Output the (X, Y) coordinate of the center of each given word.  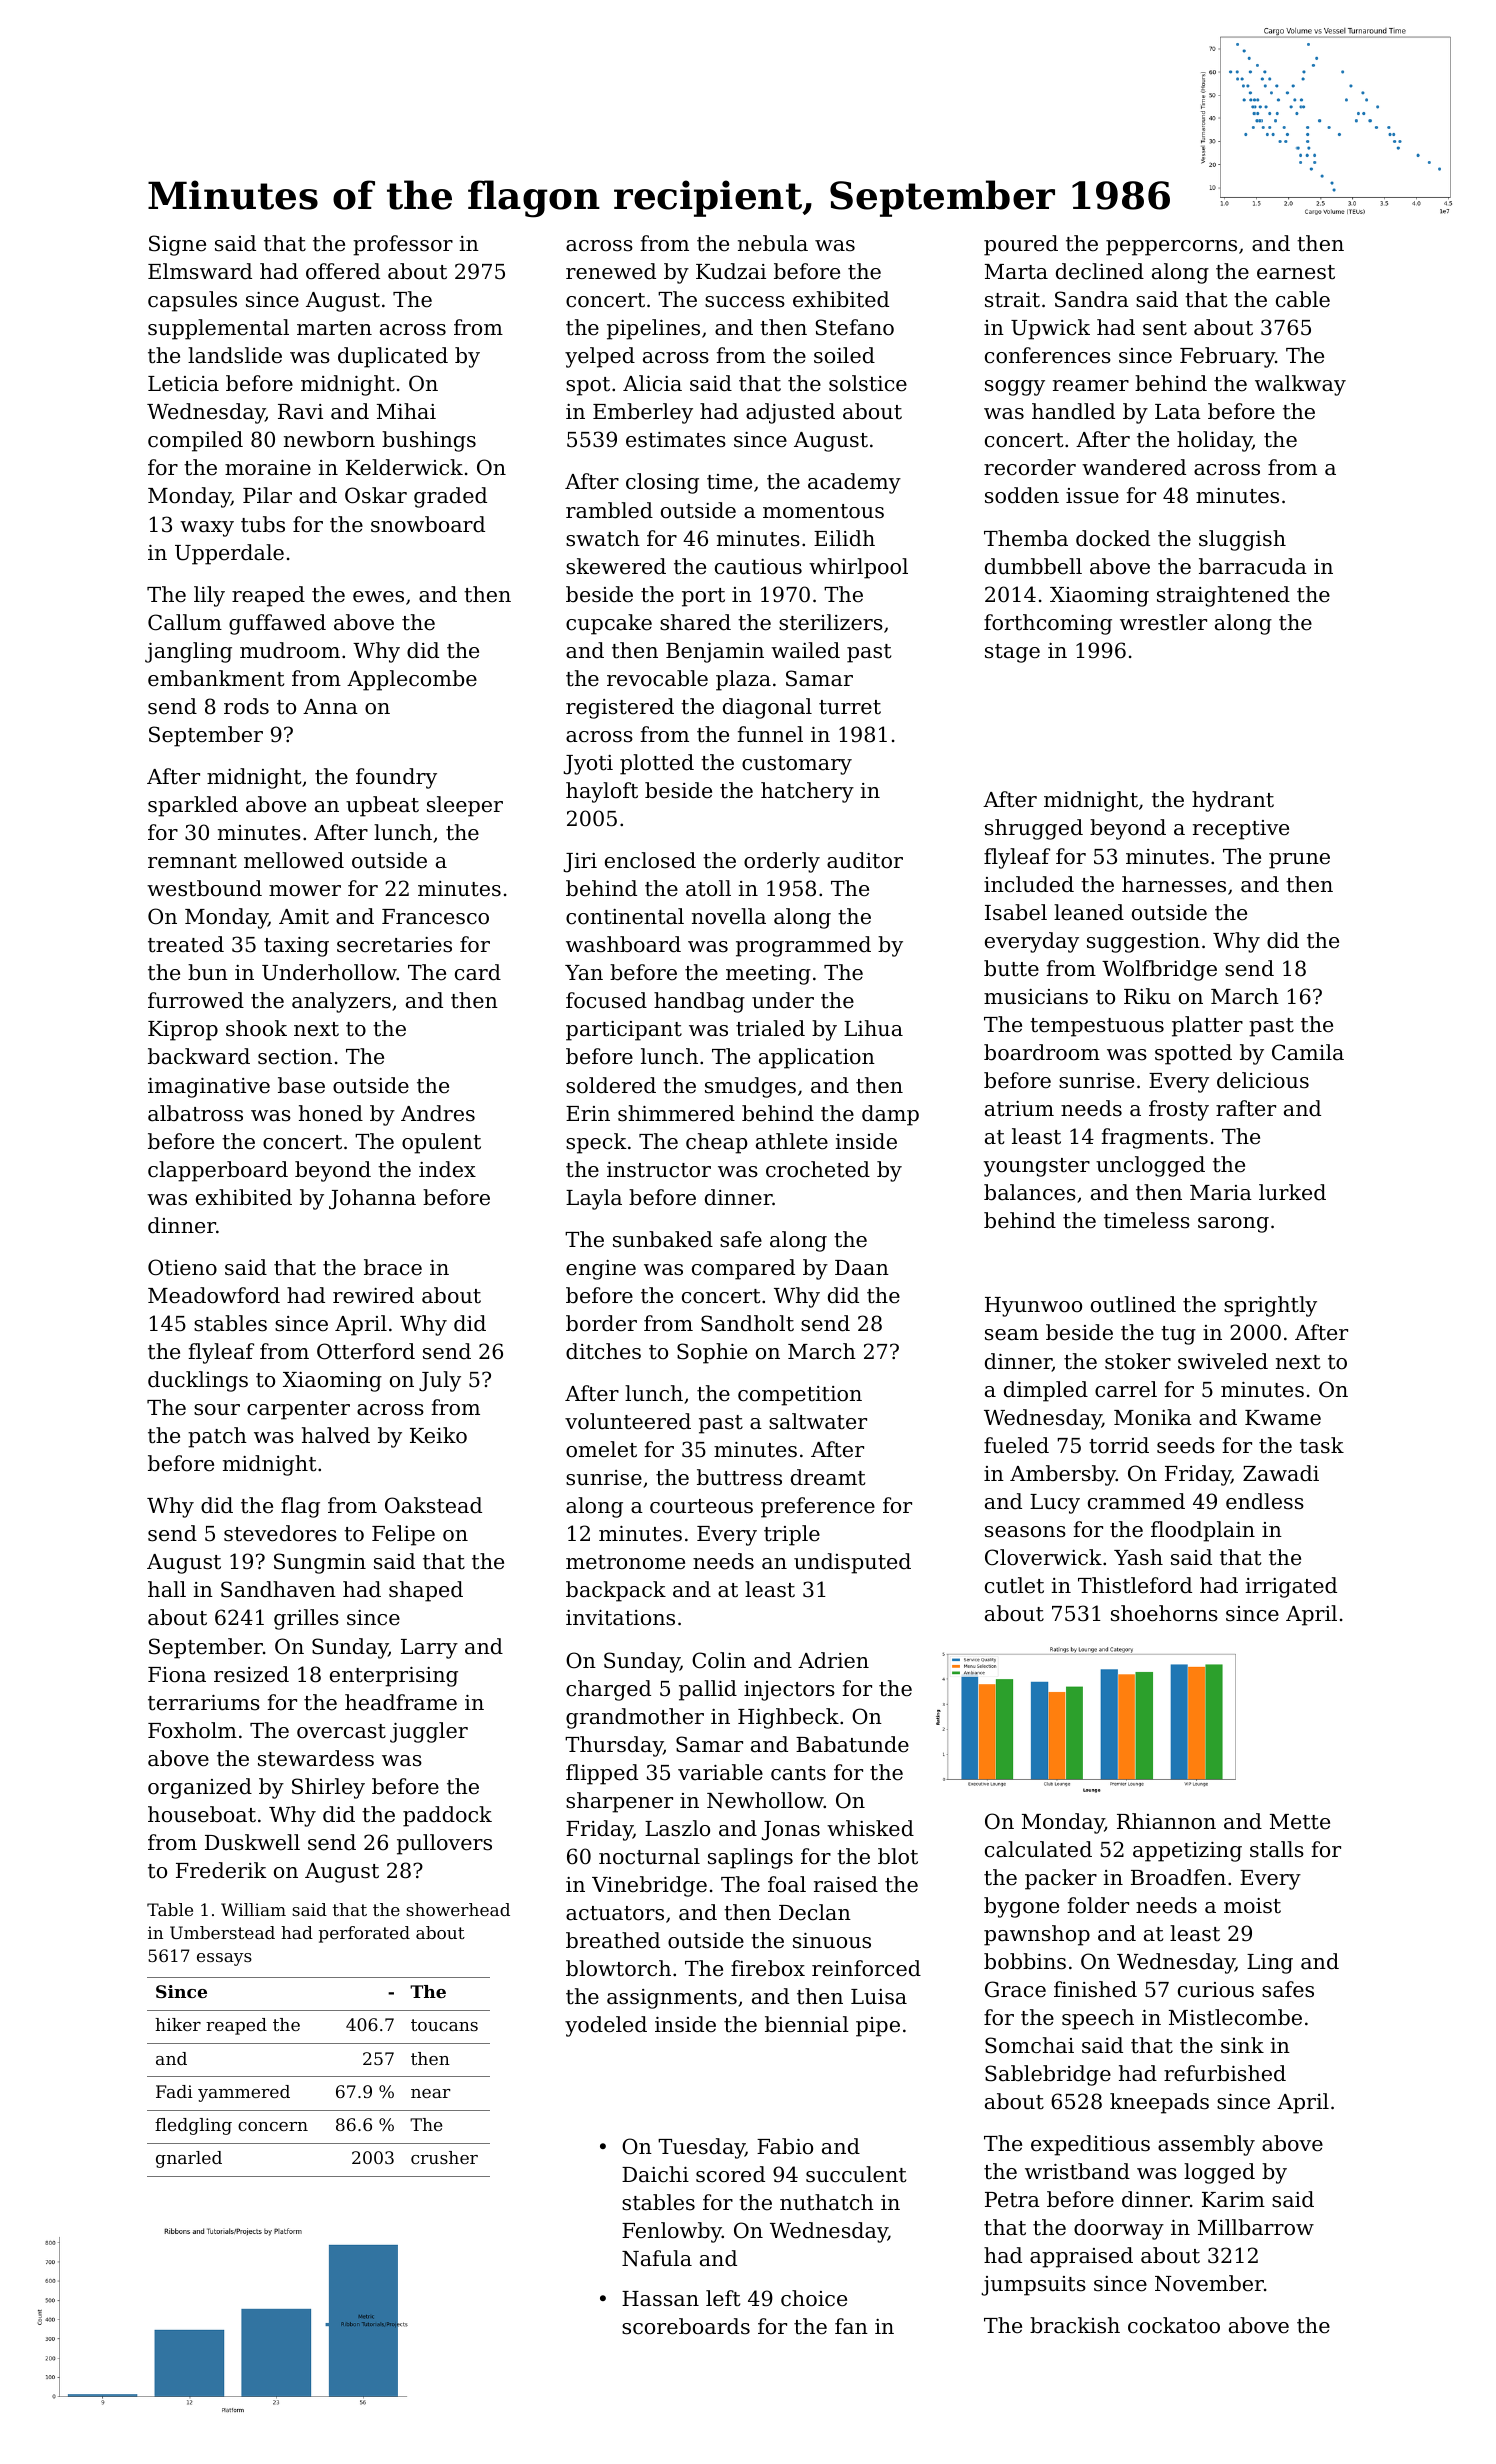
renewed (611, 271)
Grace (1015, 1989)
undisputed (852, 1563)
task (1322, 1445)
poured (1021, 245)
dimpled (1046, 1391)
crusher (444, 2157)
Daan (862, 1268)
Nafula (657, 2258)
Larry (429, 1649)
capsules (192, 301)
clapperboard (218, 1171)
